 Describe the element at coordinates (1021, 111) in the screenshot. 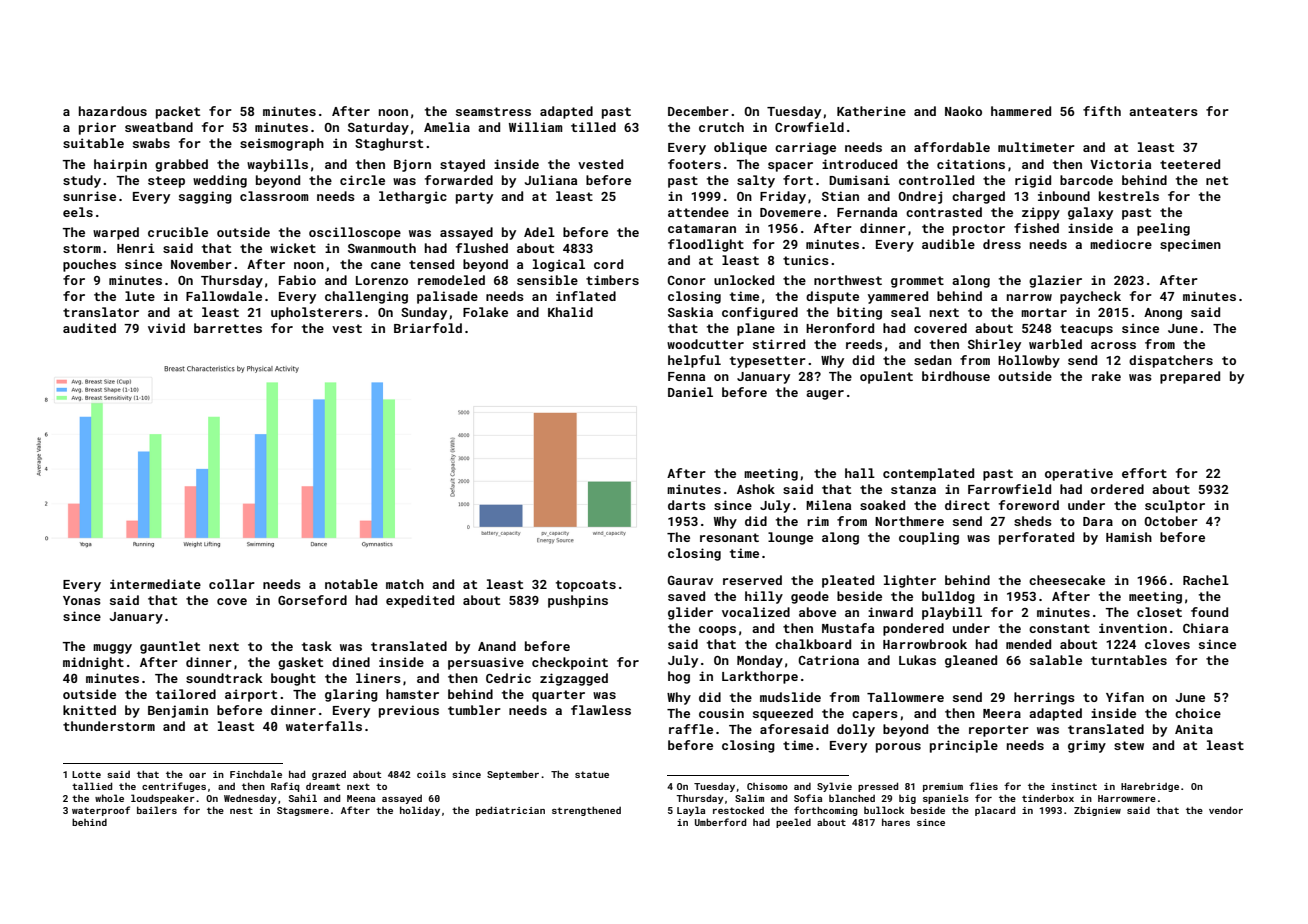

I see `hammered` at that location.
